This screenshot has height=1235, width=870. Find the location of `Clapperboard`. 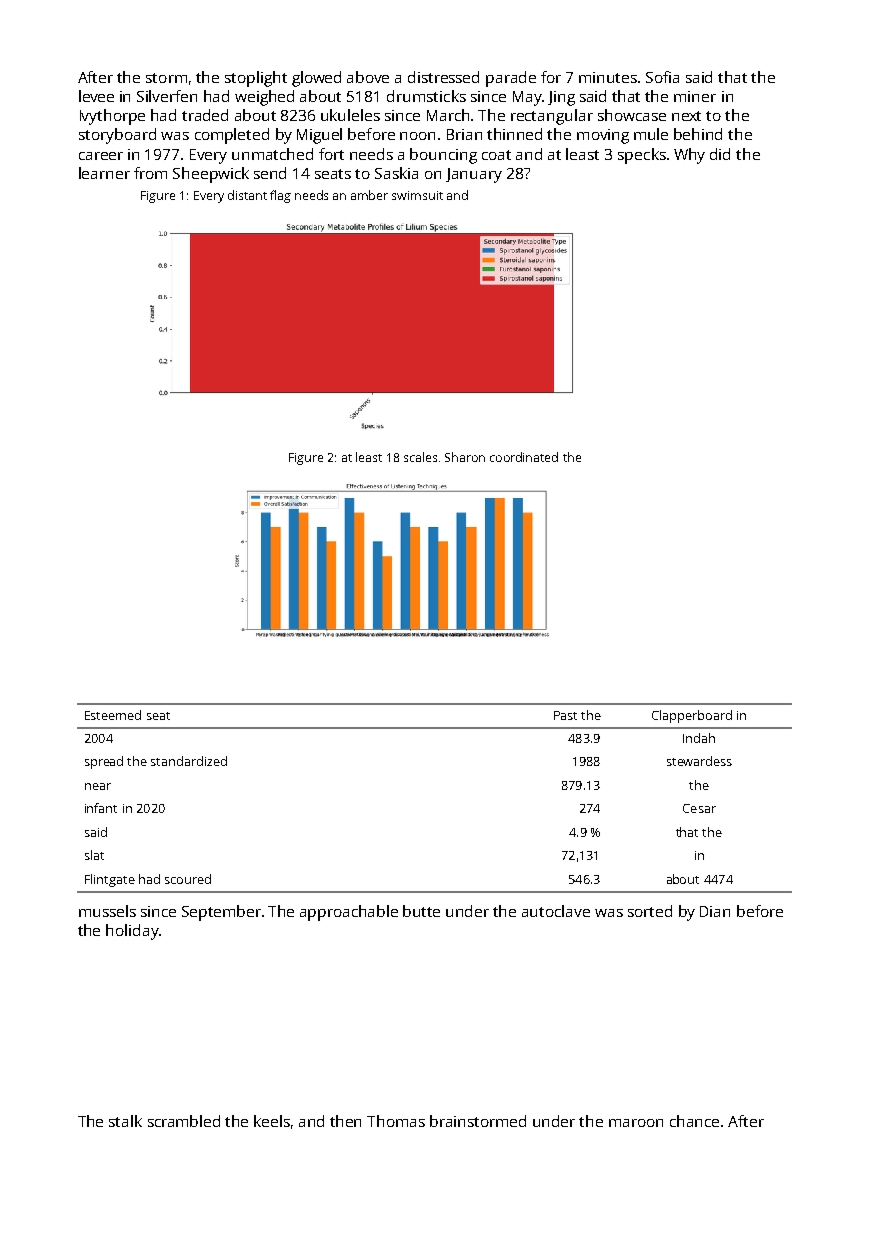

Clapperboard is located at coordinates (692, 716).
